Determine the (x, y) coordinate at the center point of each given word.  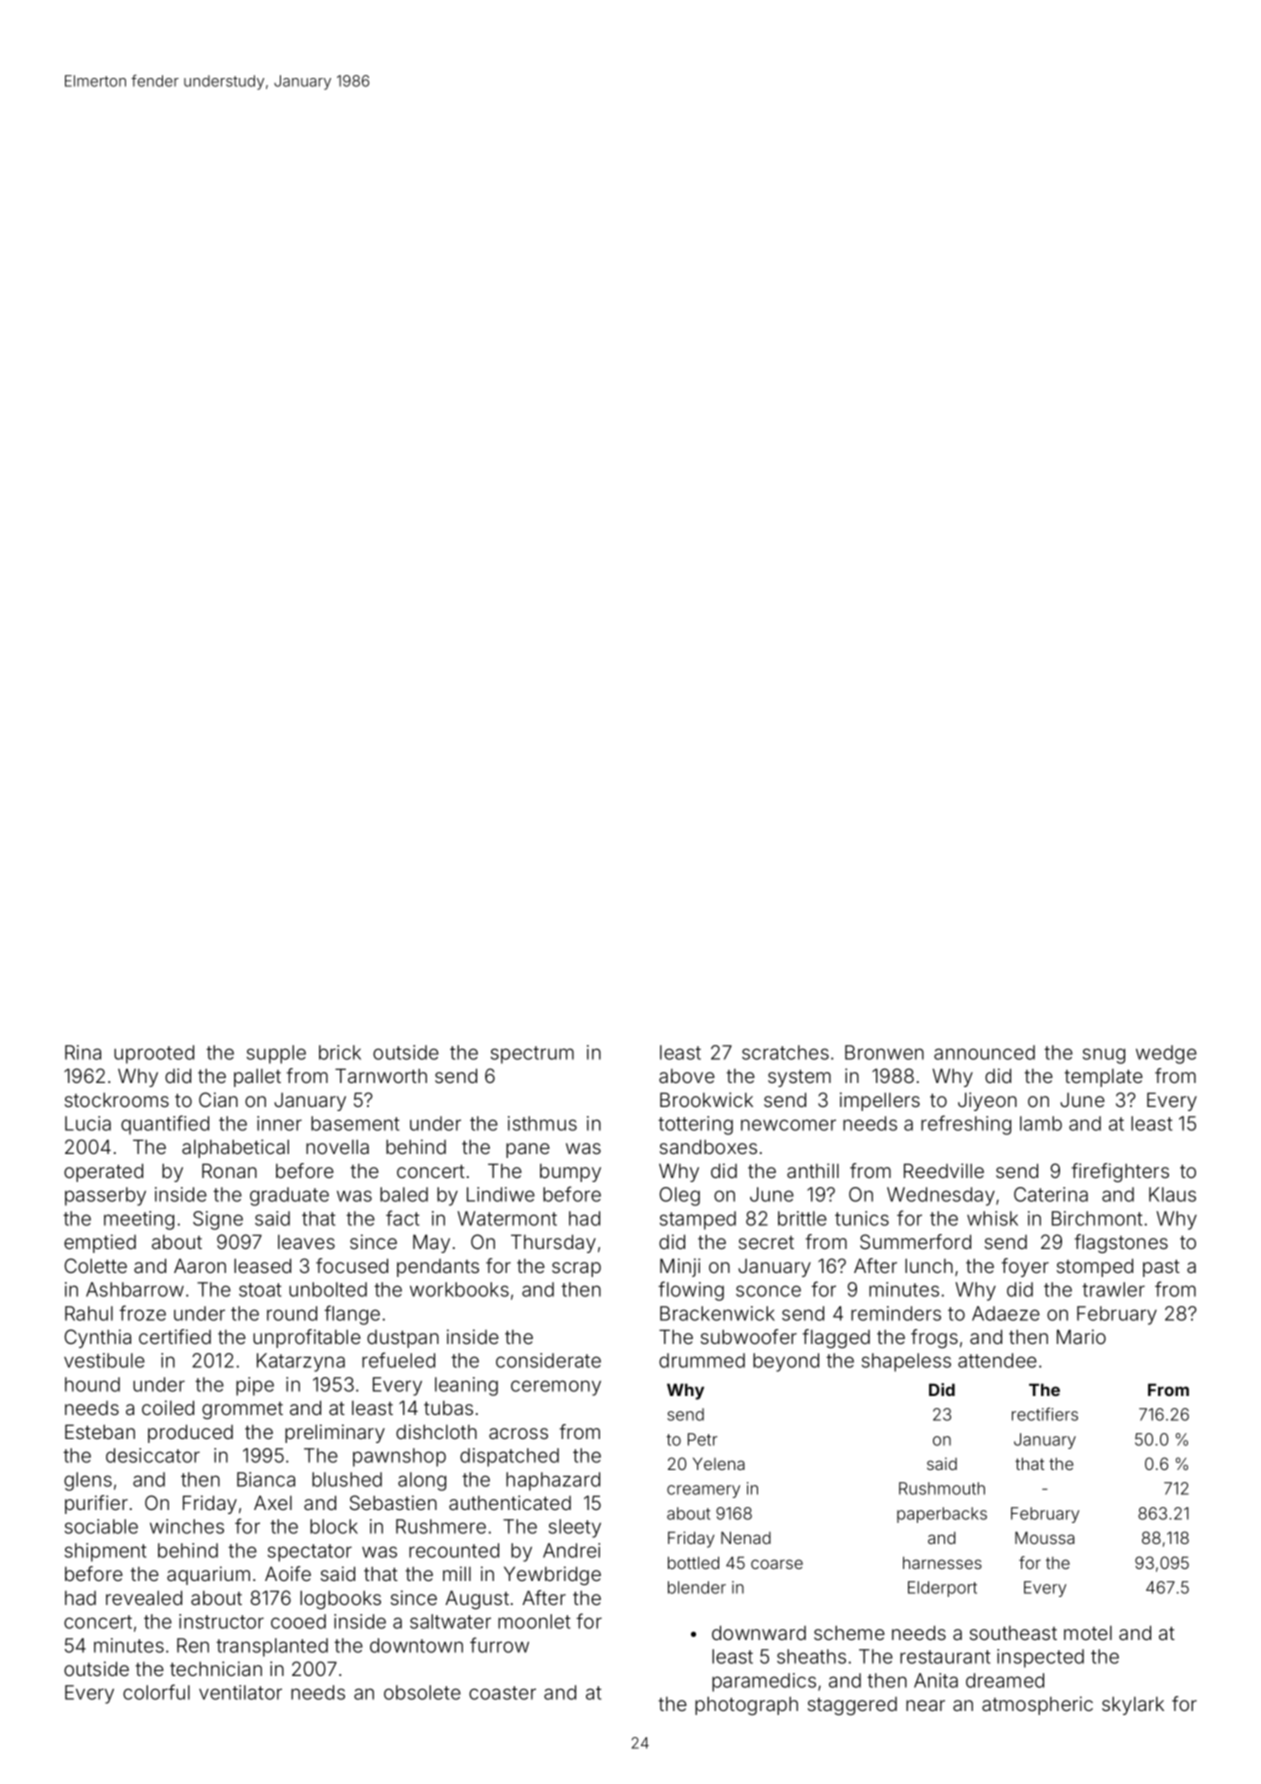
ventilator (240, 1692)
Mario (1081, 1336)
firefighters (1120, 1172)
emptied (100, 1243)
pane (528, 1150)
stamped (698, 1220)
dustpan (403, 1339)
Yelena (719, 1463)
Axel (273, 1503)
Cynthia (98, 1338)
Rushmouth (942, 1488)
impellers (880, 1101)
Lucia (88, 1123)
